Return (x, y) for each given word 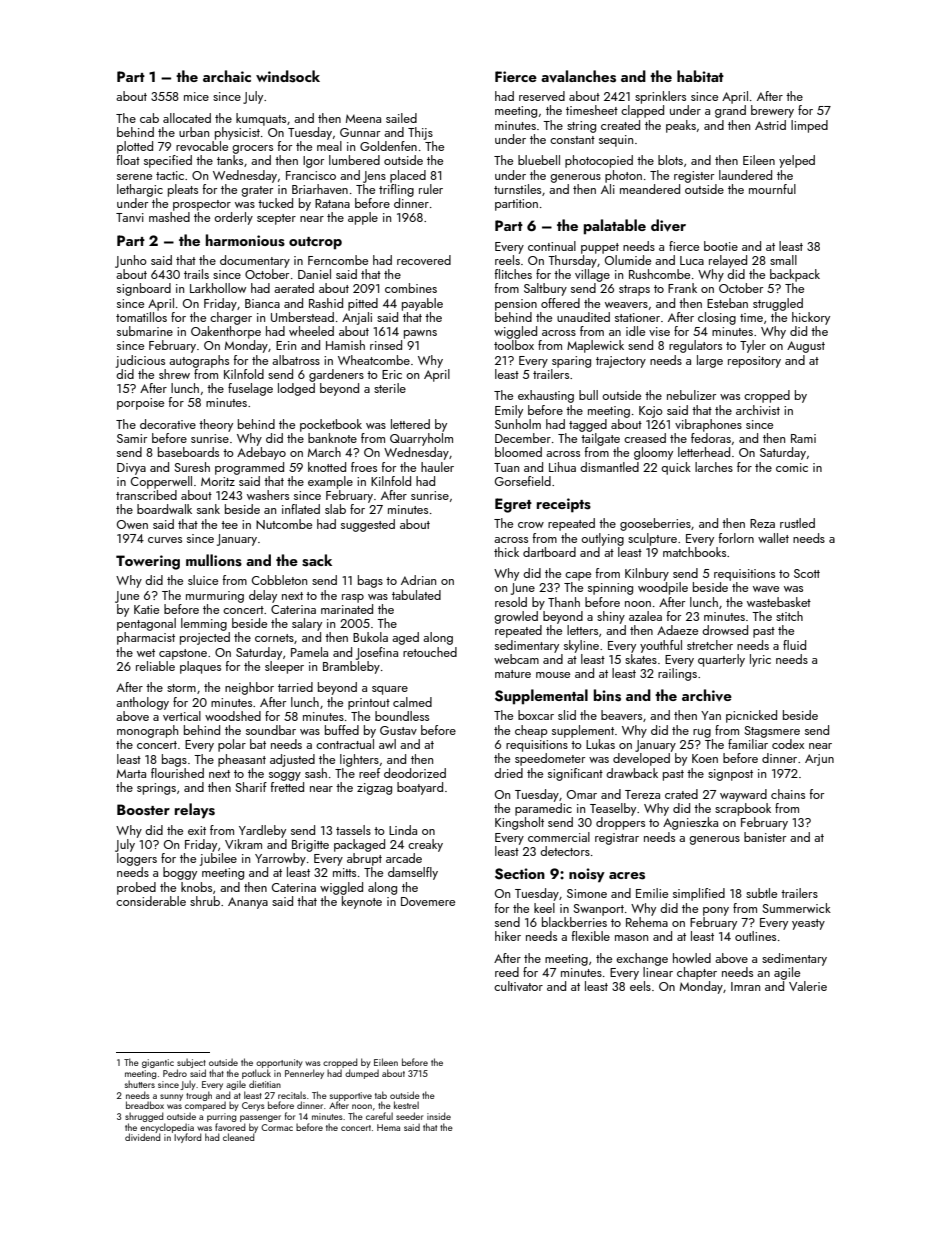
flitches (513, 274)
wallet (773, 538)
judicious (140, 361)
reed (507, 972)
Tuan (506, 467)
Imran (745, 986)
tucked (275, 203)
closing (717, 318)
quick (676, 468)
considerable (151, 901)
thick (506, 552)
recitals (292, 1095)
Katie (146, 609)
